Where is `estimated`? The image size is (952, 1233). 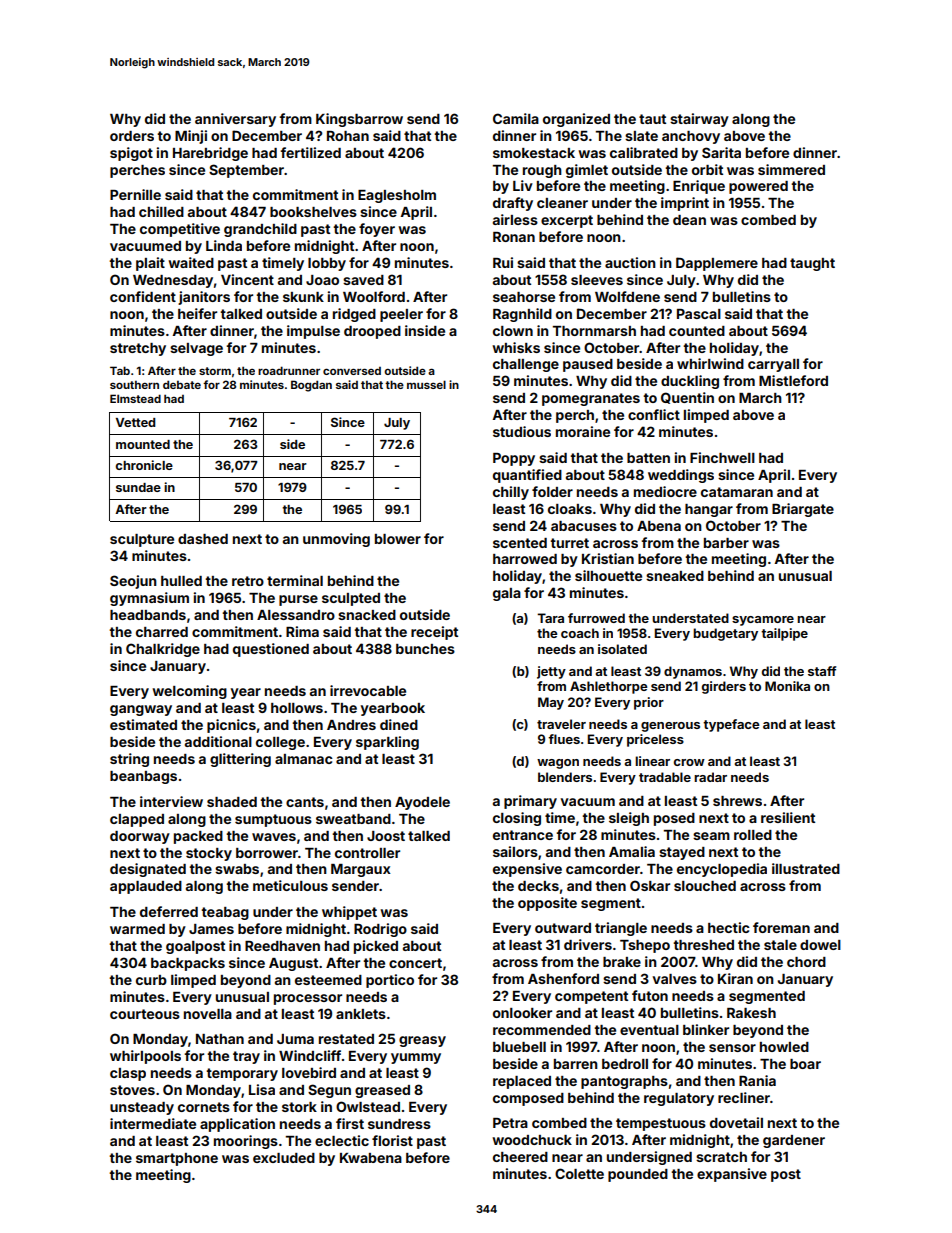 estimated is located at coordinates (143, 724).
